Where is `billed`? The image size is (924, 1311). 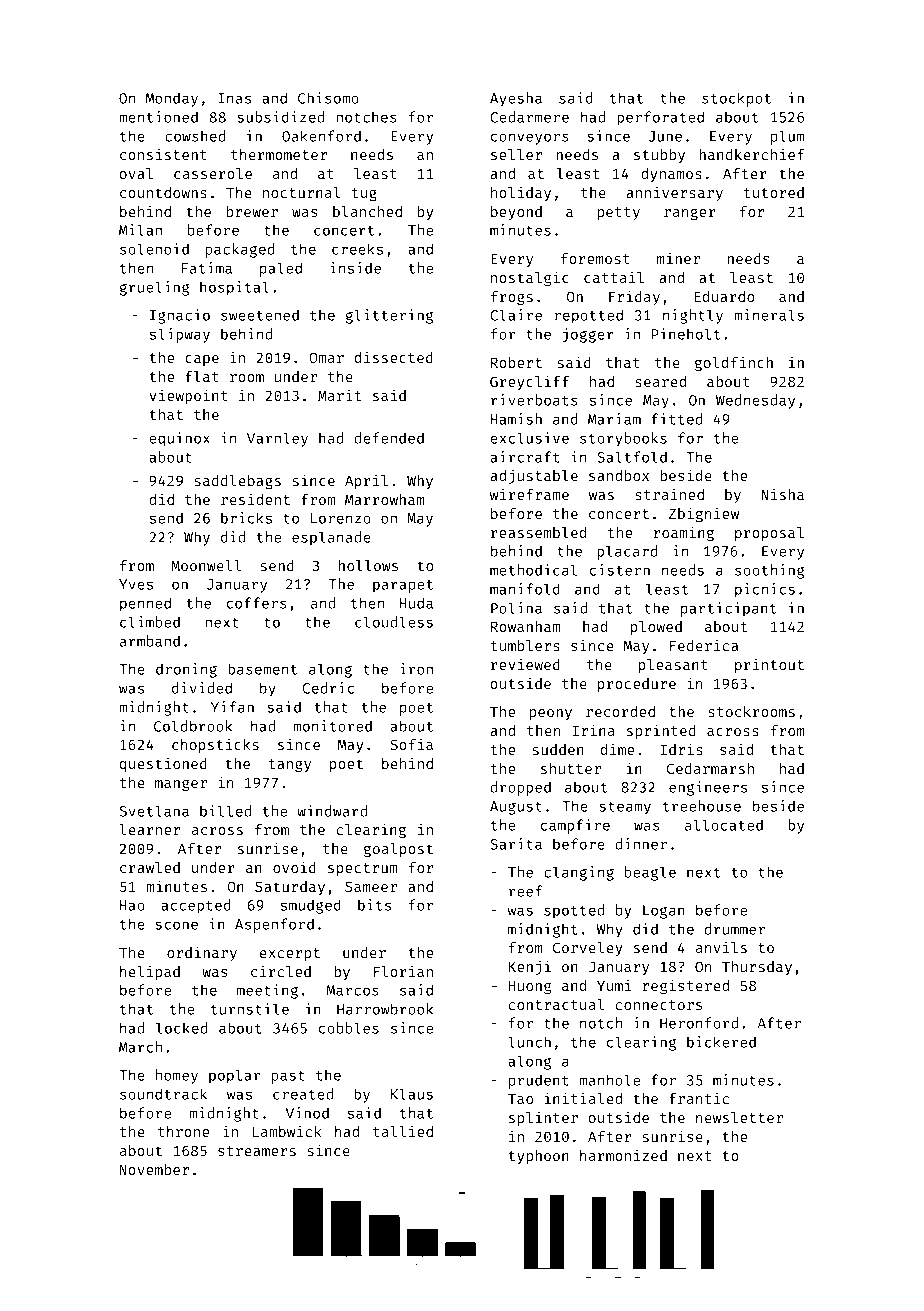
billed is located at coordinates (225, 811).
